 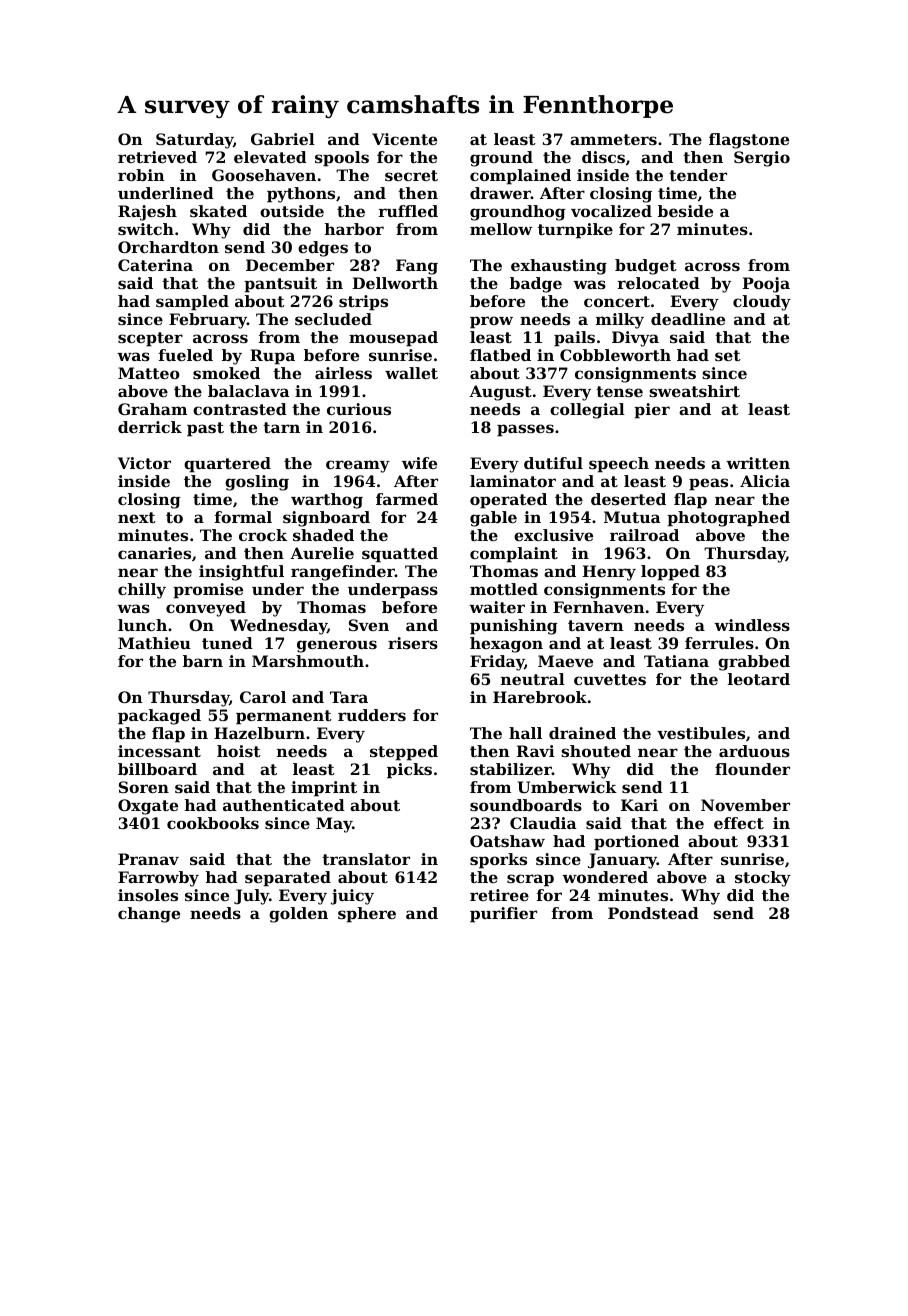 I want to click on budget, so click(x=646, y=267).
